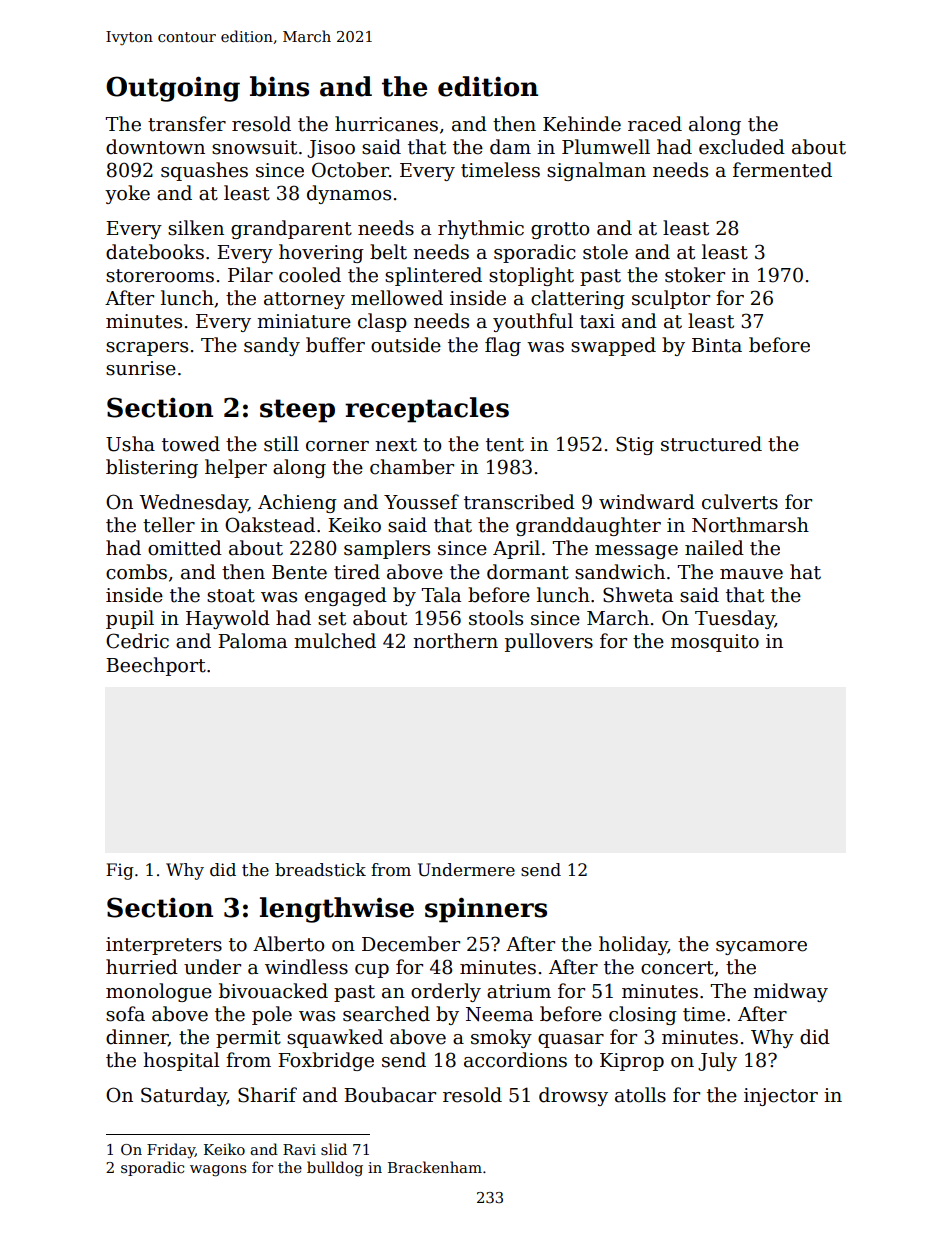 The height and width of the document is (1233, 952). Describe the element at coordinates (435, 1167) in the document. I see `Brackenham` at that location.
